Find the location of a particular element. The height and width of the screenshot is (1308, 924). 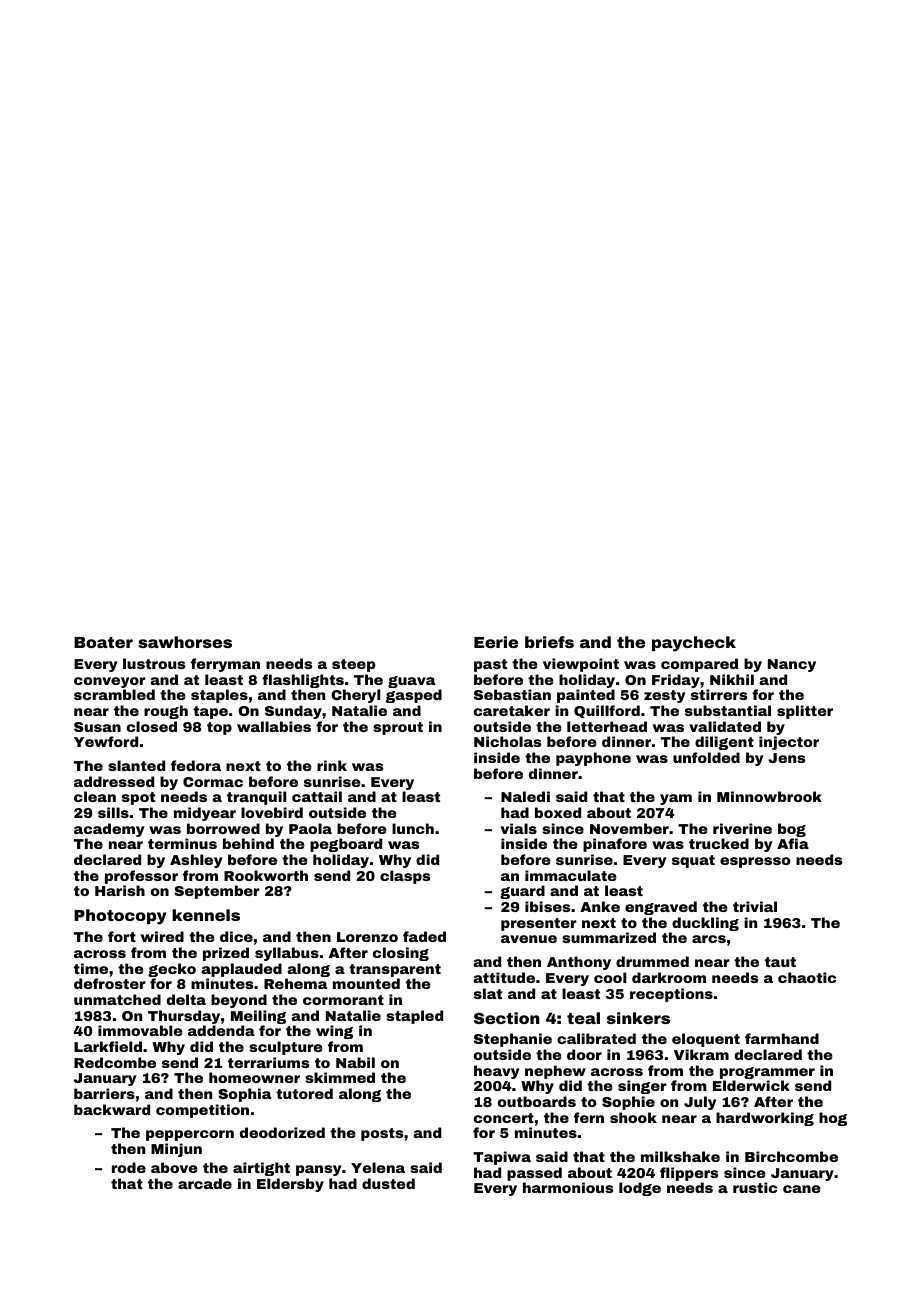

riverine is located at coordinates (742, 828).
